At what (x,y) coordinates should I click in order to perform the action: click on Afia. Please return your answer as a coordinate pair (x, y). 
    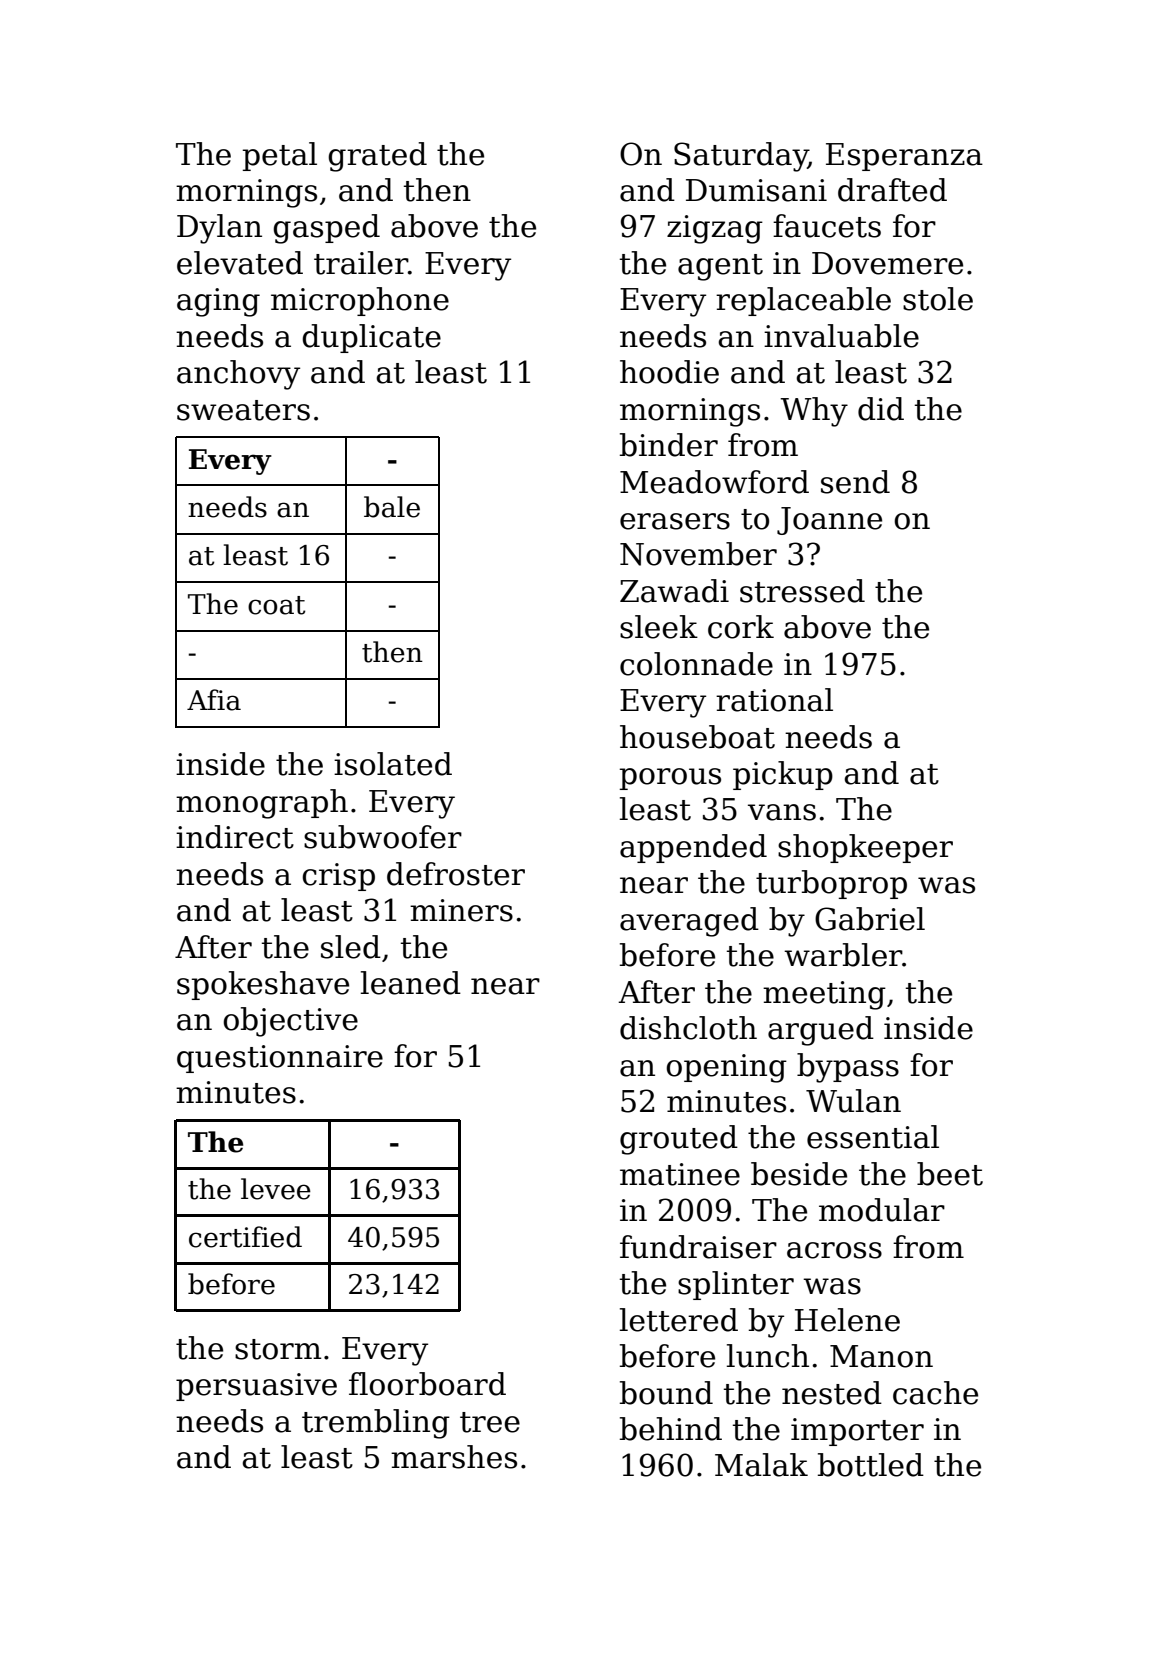
    Looking at the image, I should click on (214, 700).
